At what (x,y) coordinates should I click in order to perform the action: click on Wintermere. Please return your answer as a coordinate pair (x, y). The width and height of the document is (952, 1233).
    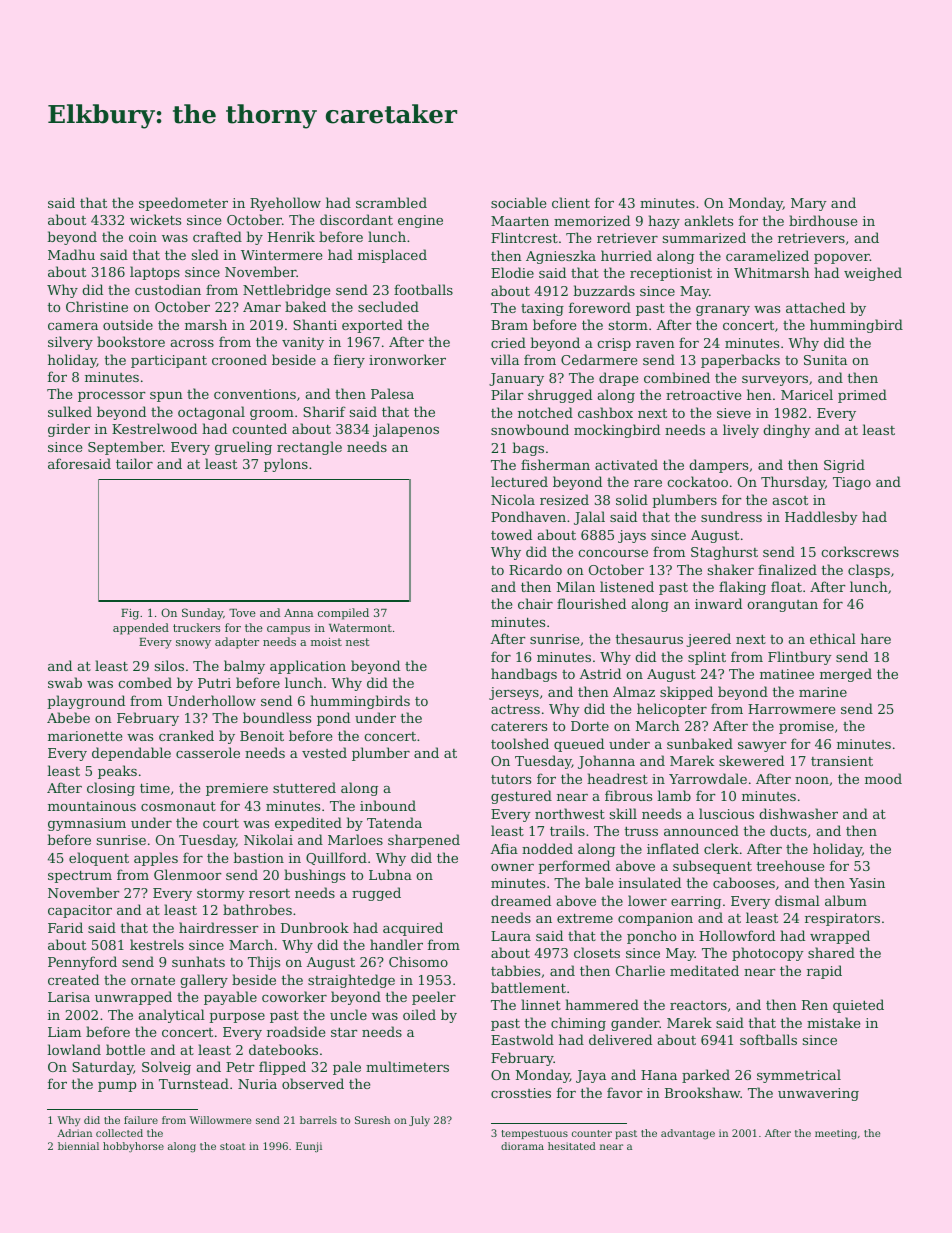
    Looking at the image, I should click on (281, 255).
